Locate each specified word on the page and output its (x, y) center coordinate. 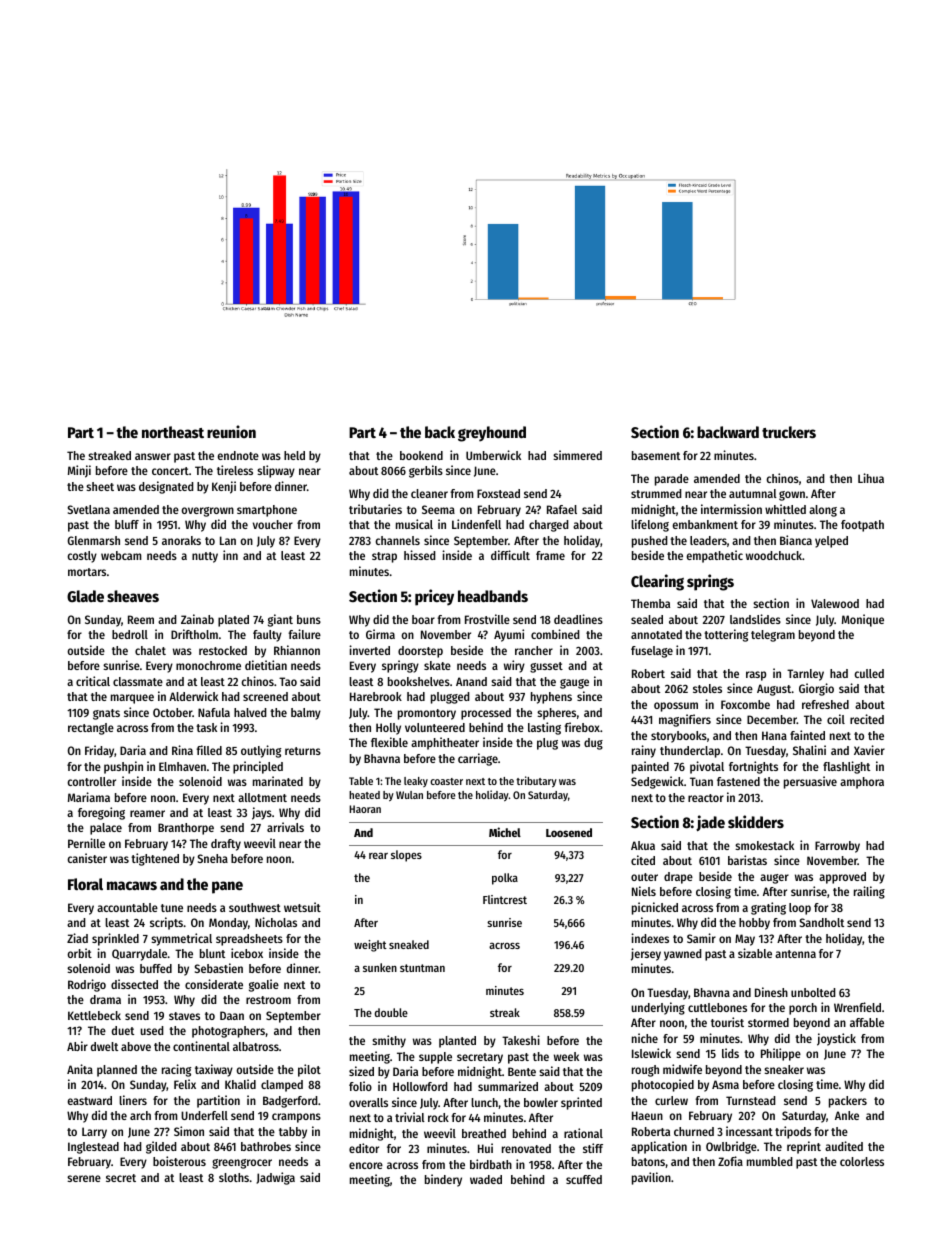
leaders (708, 540)
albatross (256, 1046)
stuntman (422, 968)
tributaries (375, 509)
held (294, 455)
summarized (508, 1086)
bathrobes (266, 1146)
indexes (650, 938)
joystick (836, 1039)
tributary (536, 781)
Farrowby (837, 847)
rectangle (91, 729)
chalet (150, 650)
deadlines (578, 619)
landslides (755, 619)
